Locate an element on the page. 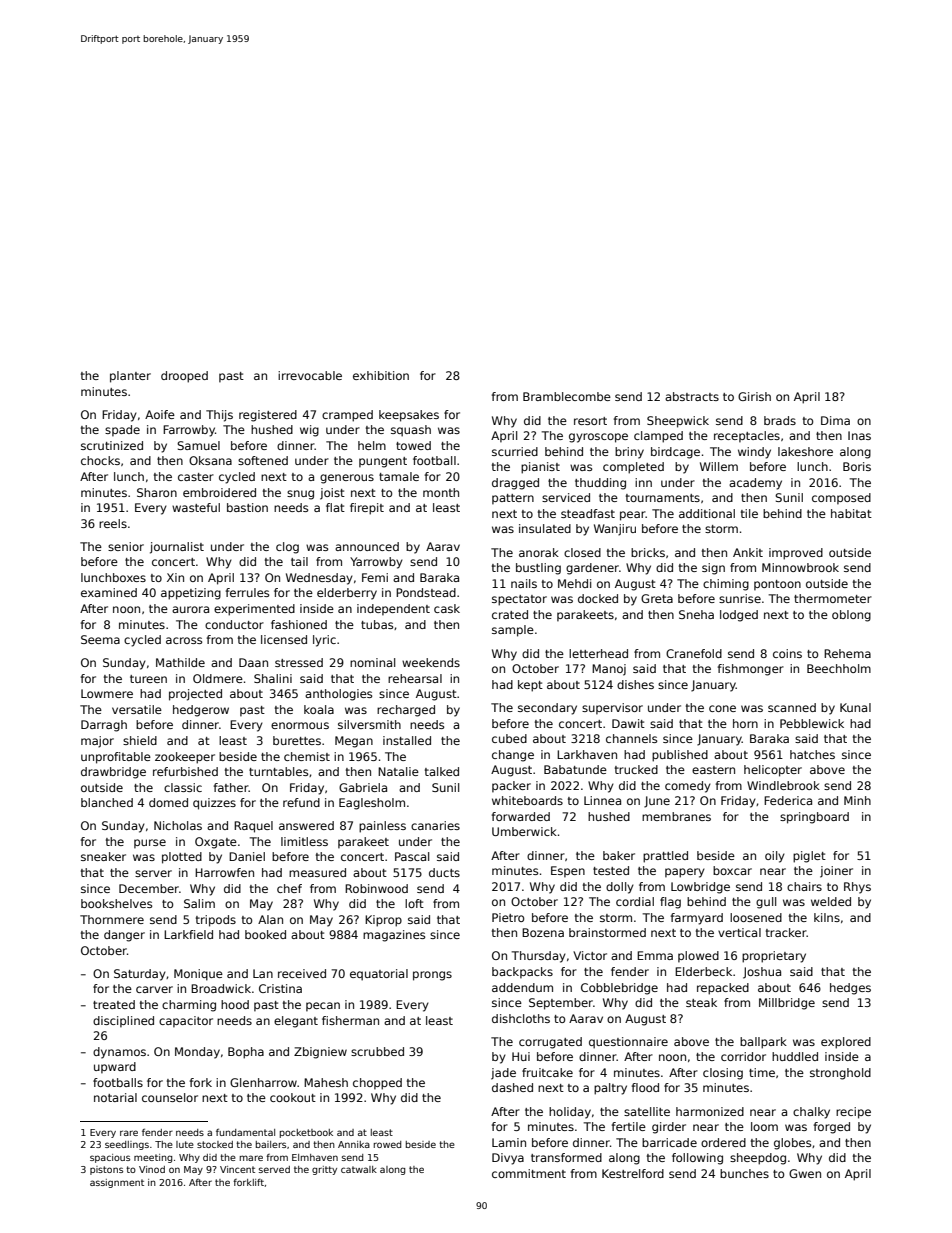 The image size is (952, 1233). tubas is located at coordinates (377, 624).
